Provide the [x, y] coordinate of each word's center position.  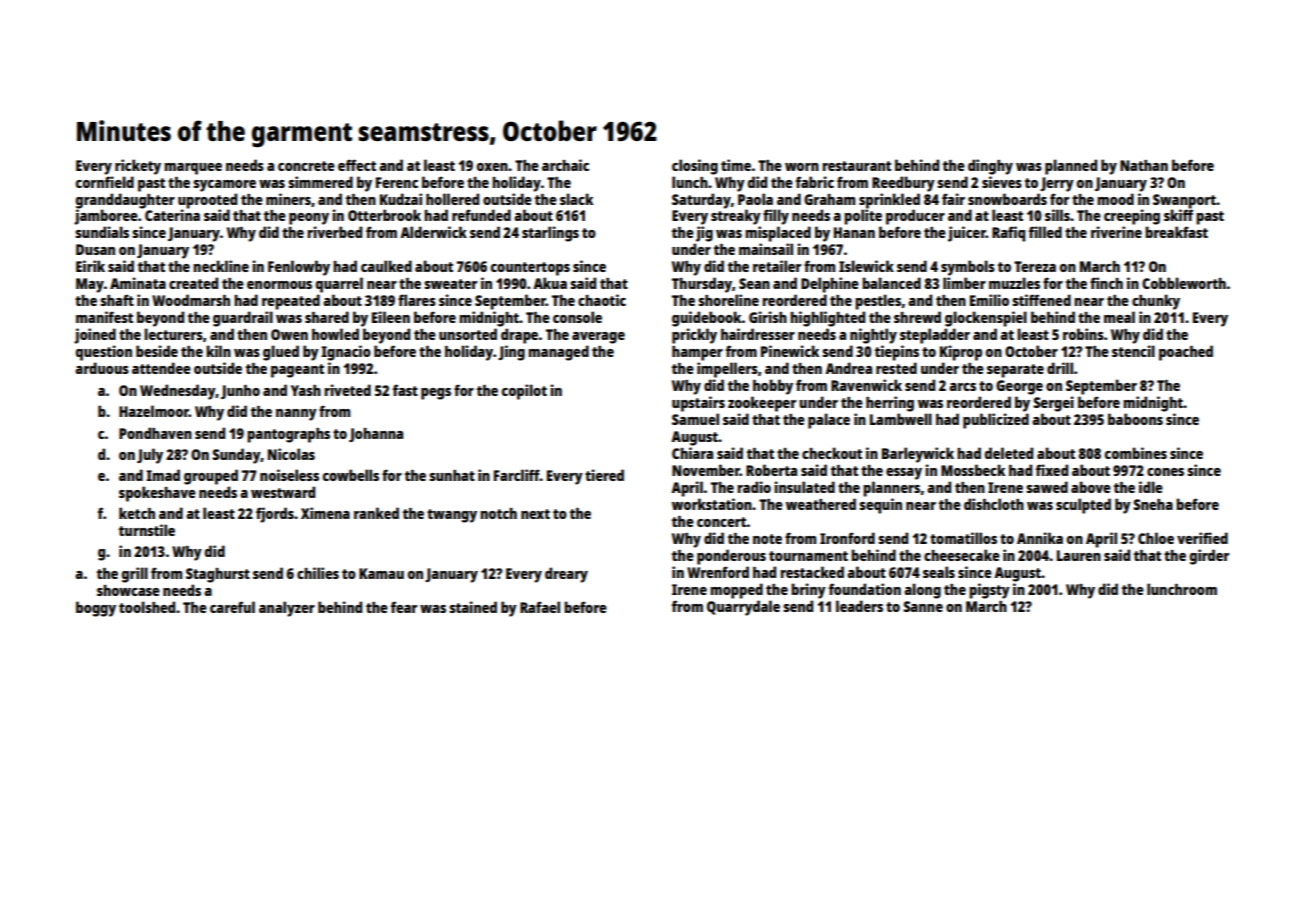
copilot [524, 392]
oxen [492, 167]
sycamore [224, 186]
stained [473, 607]
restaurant [856, 166]
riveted [347, 390]
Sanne [923, 606]
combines [1136, 453]
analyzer [287, 609]
